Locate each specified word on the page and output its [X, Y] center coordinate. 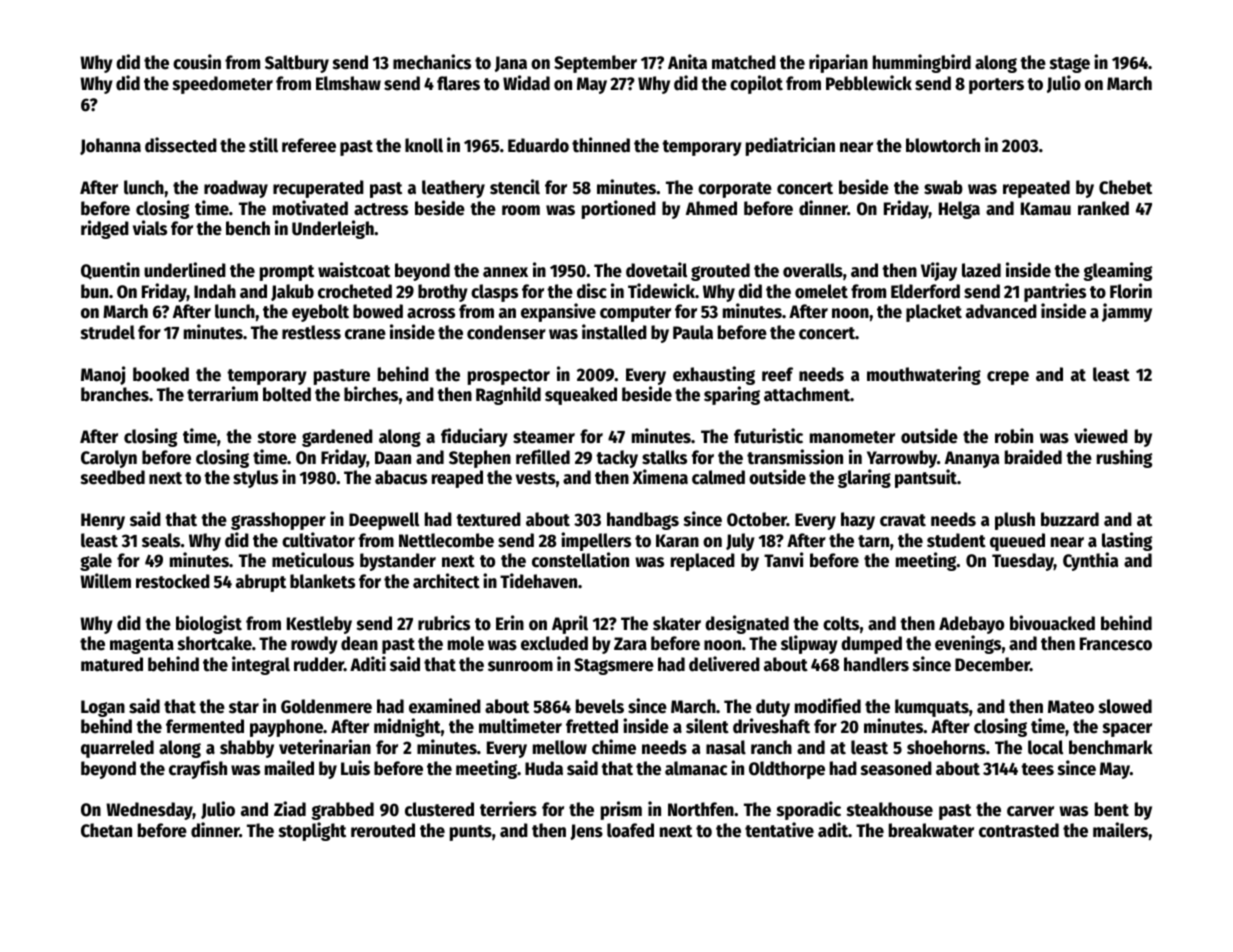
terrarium [222, 394]
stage [1069, 65]
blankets [322, 581]
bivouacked [1052, 623]
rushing [1124, 458]
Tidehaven [538, 581]
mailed [289, 768]
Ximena [660, 477]
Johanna [110, 146]
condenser [506, 332]
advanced [1001, 311]
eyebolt [320, 313]
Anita [687, 62]
